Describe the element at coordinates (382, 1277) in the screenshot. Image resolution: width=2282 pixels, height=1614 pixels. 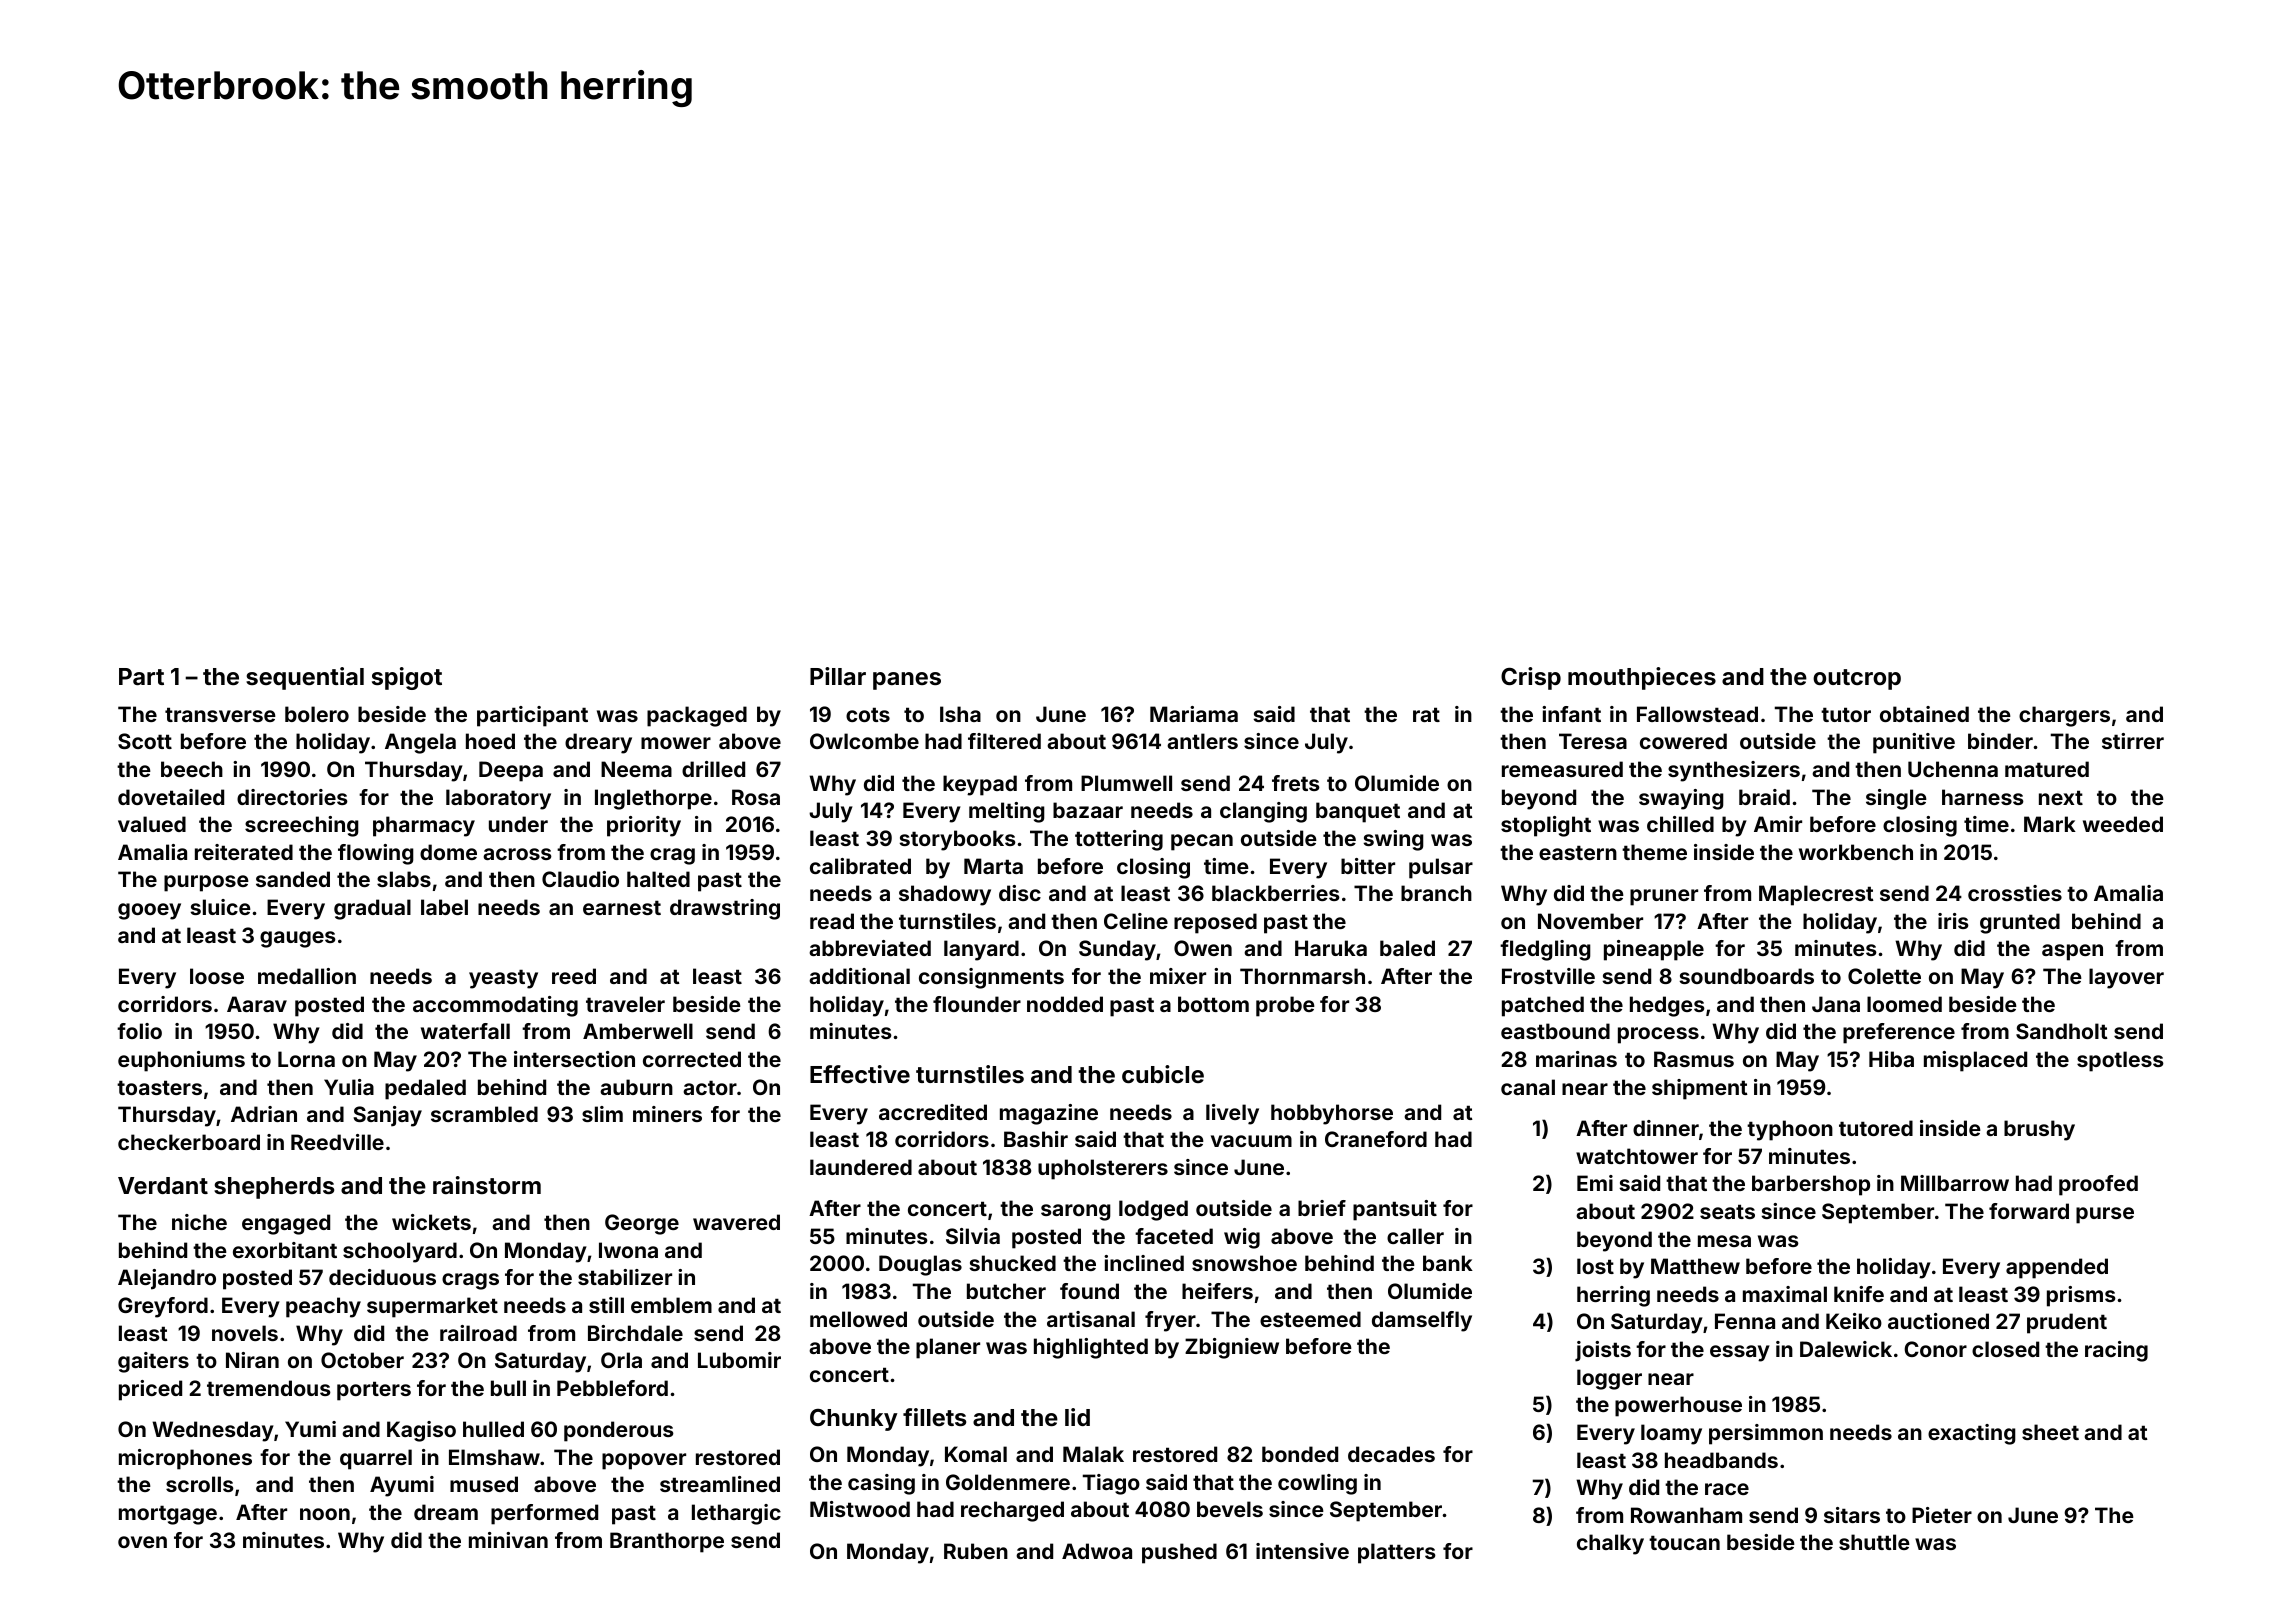
I see `deciduous` at that location.
